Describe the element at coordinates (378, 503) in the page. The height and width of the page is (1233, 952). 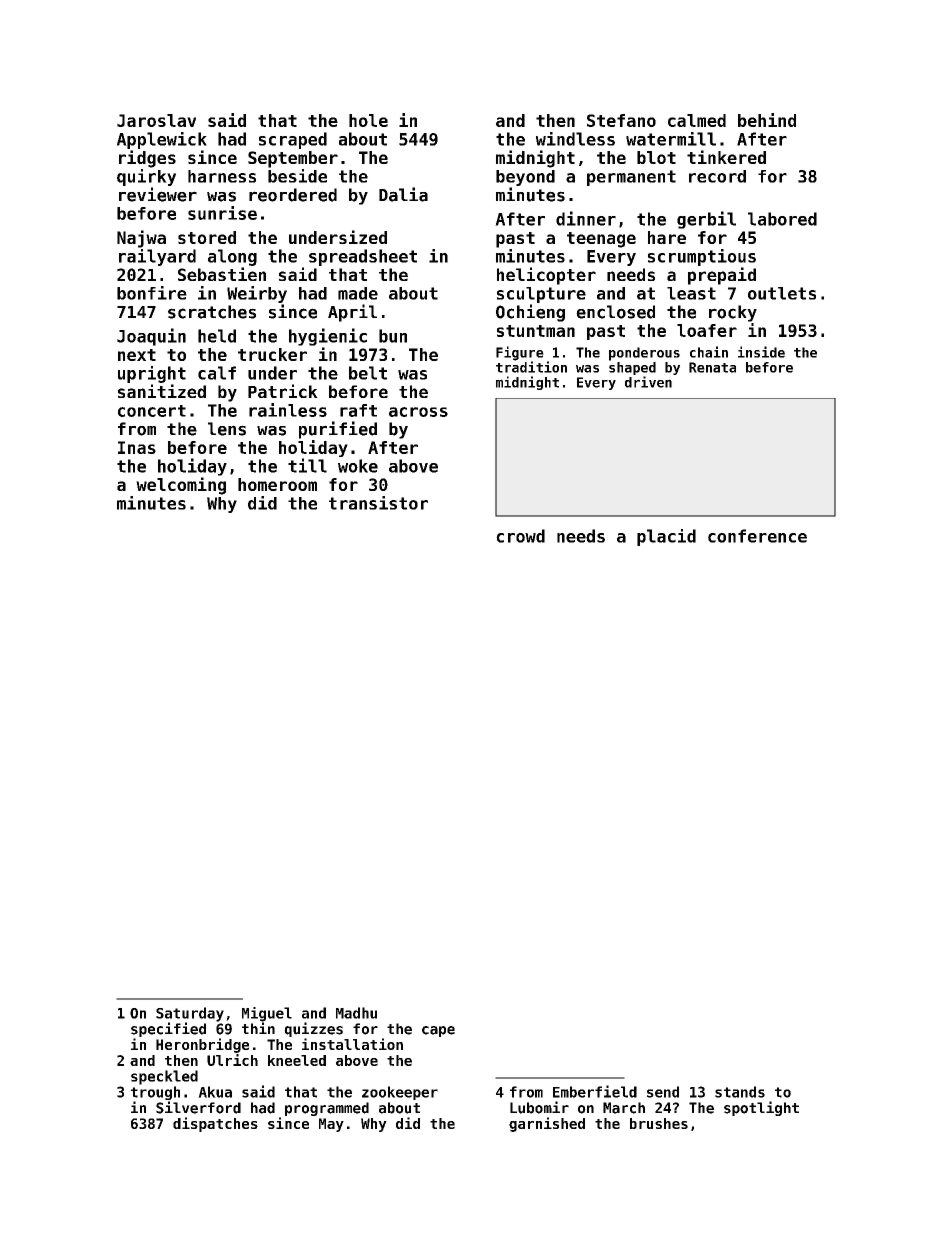
I see `transistor` at that location.
